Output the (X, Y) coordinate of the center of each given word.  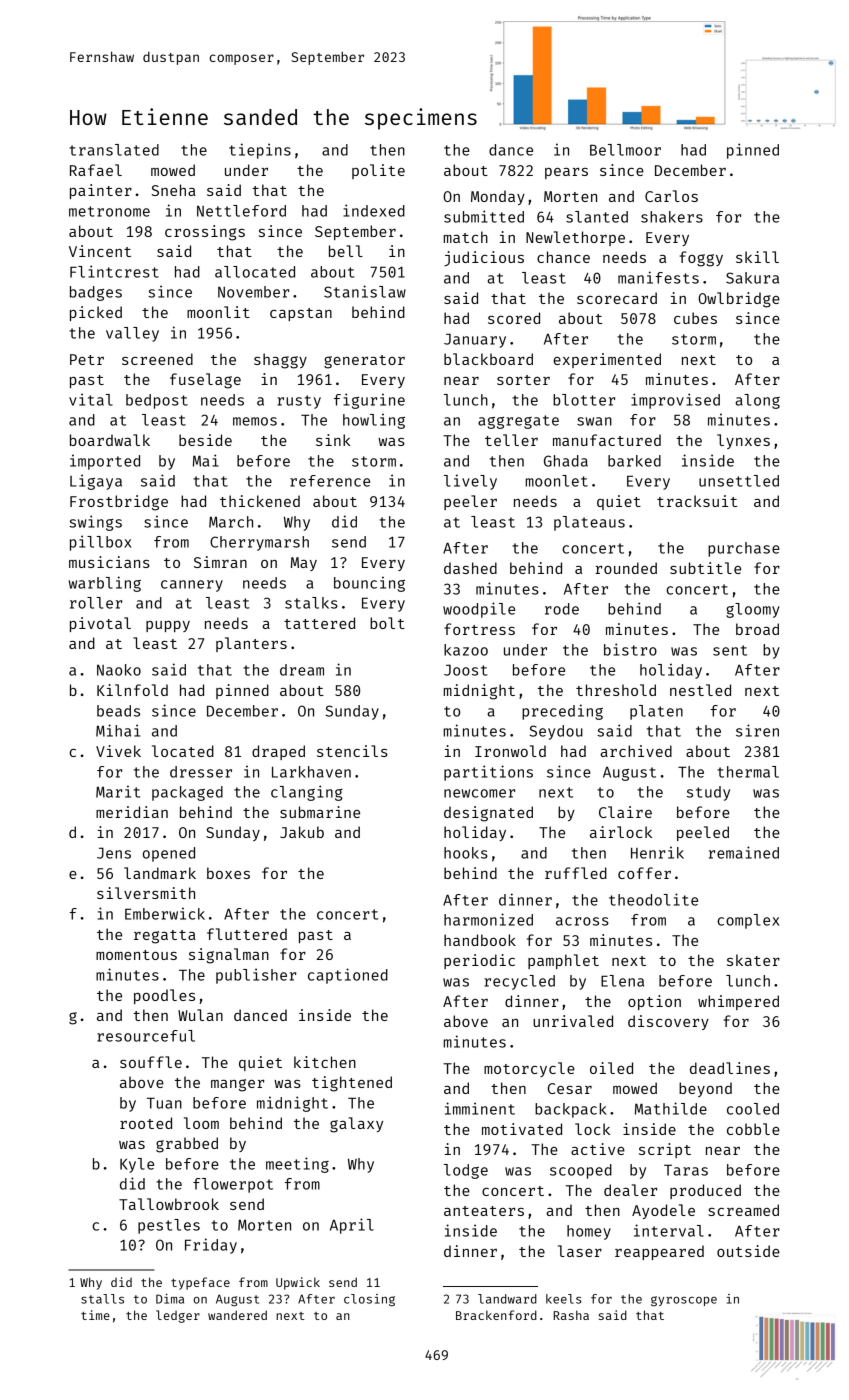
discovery (668, 1022)
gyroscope (684, 1301)
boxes (228, 873)
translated (114, 150)
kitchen (325, 1062)
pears (566, 173)
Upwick (298, 1283)
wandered (237, 1315)
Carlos (671, 196)
